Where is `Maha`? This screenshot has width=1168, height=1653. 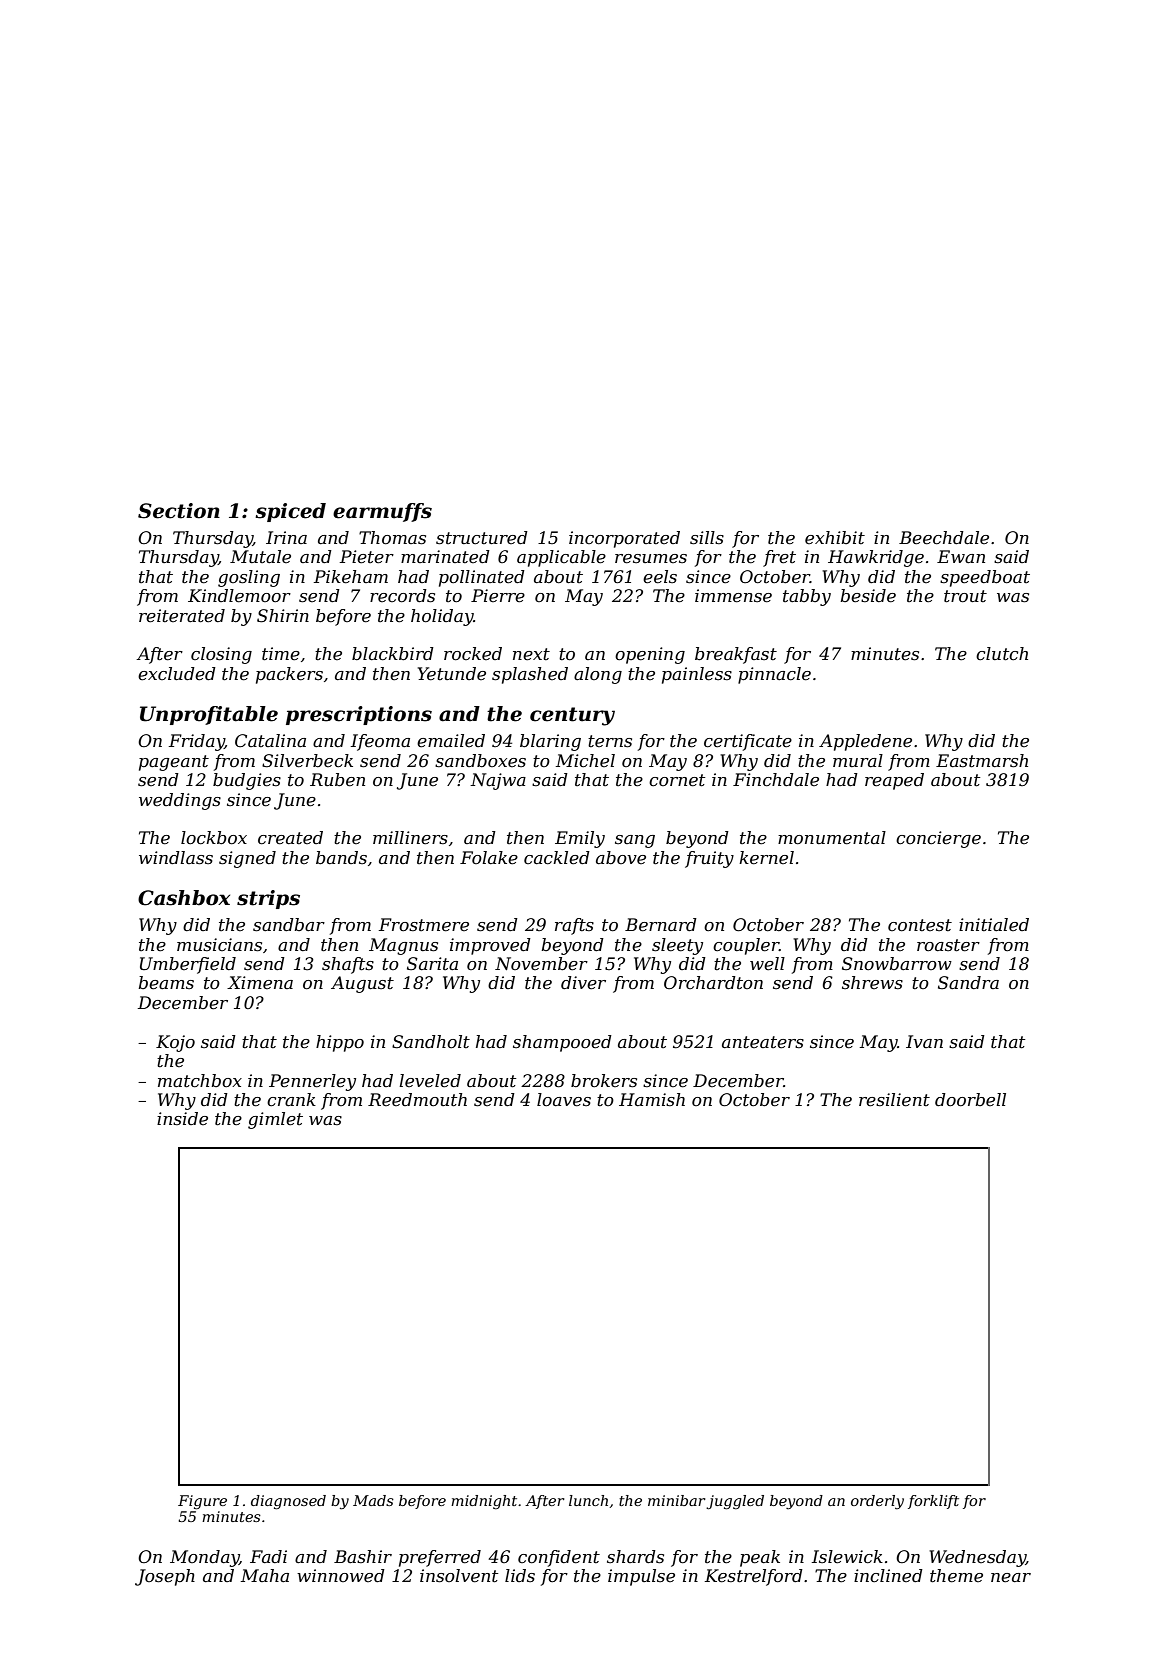
Maha is located at coordinates (265, 1575).
